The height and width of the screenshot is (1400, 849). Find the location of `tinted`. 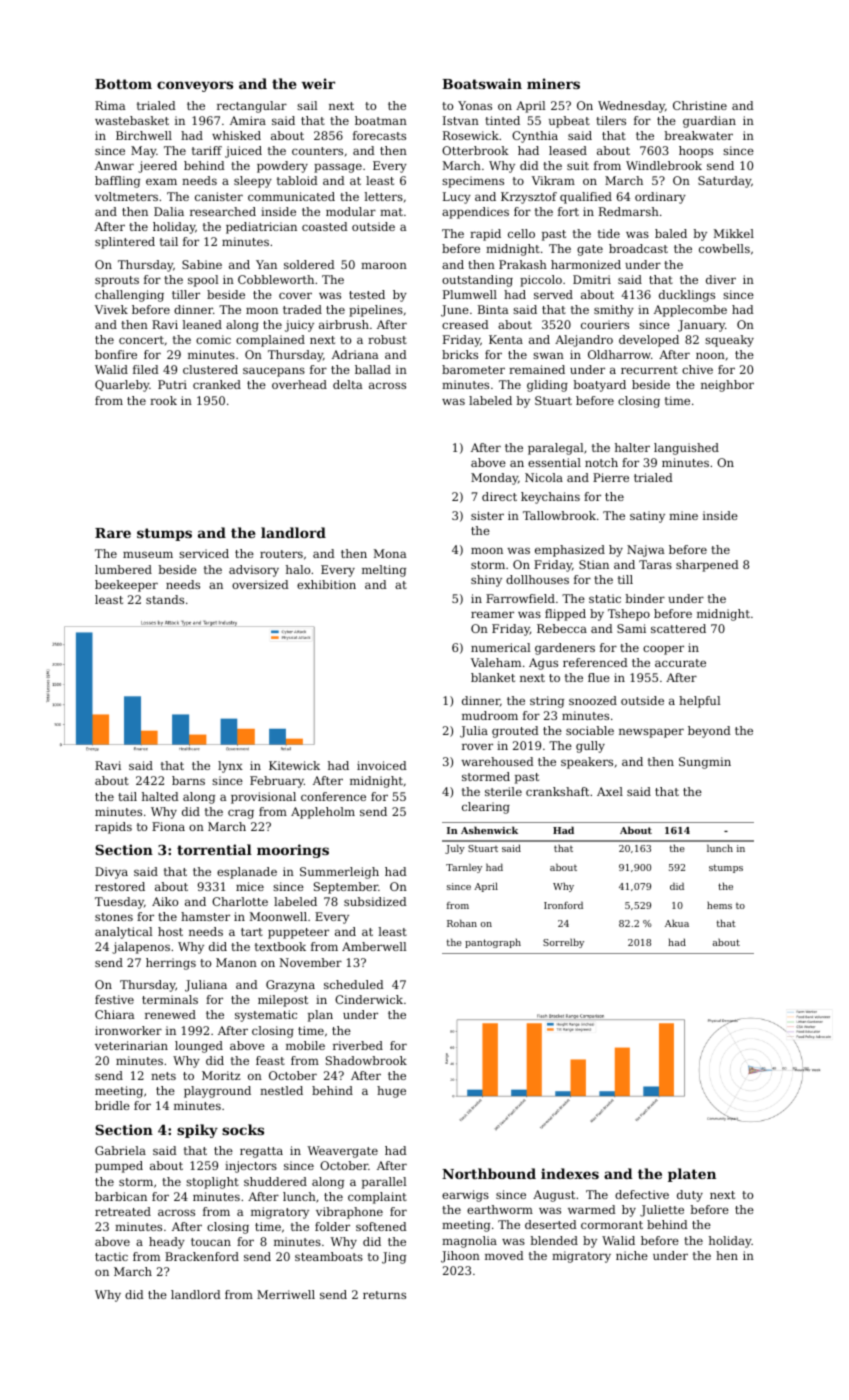

tinted is located at coordinates (502, 120).
